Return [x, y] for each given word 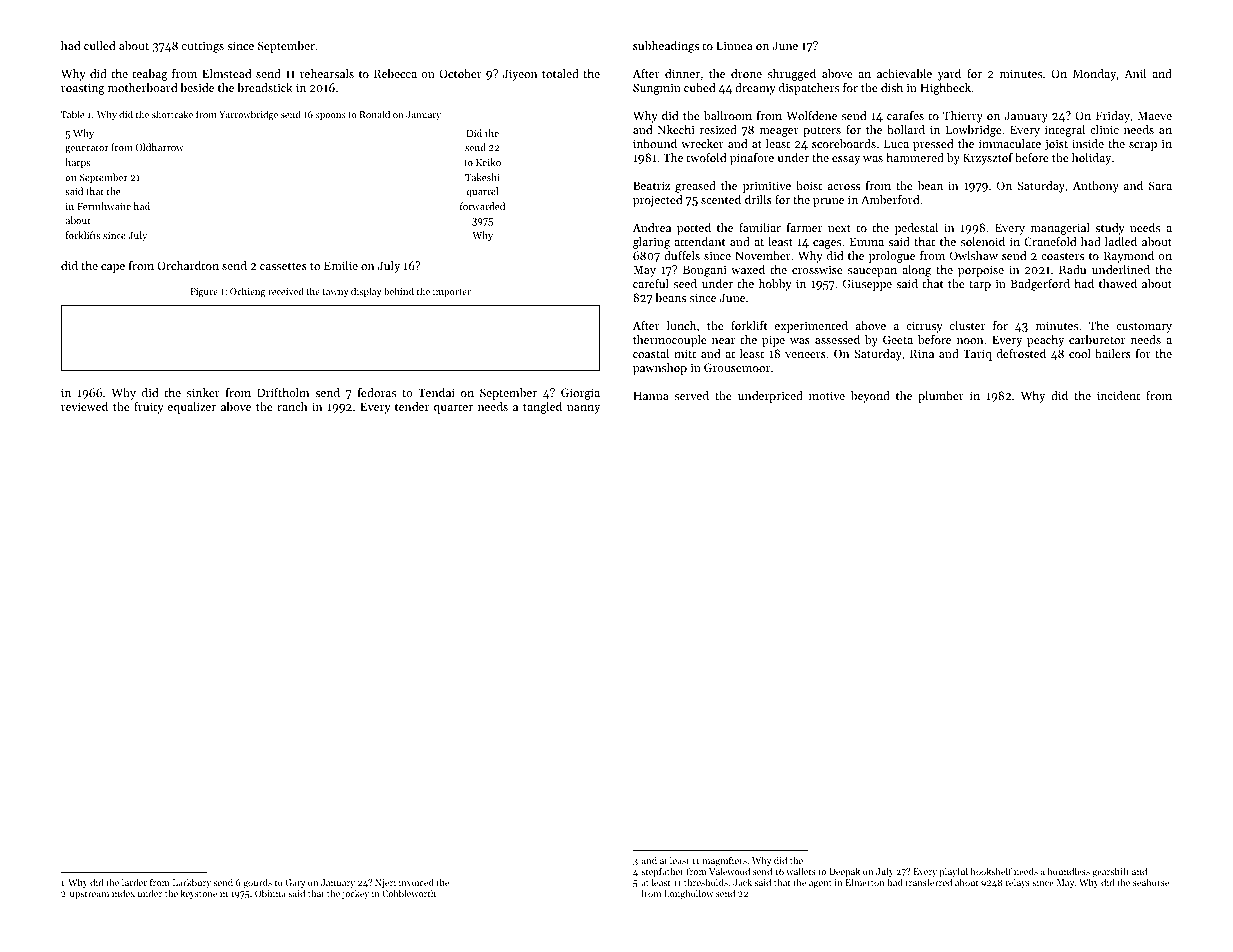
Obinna [270, 893]
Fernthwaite [104, 206]
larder [134, 882]
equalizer [192, 408]
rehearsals [327, 73]
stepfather [662, 872]
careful [651, 283]
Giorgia [580, 394]
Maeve [1155, 115]
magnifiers [724, 861]
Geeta [898, 339]
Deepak [844, 872]
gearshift [1110, 872]
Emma [867, 241]
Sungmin [657, 89]
